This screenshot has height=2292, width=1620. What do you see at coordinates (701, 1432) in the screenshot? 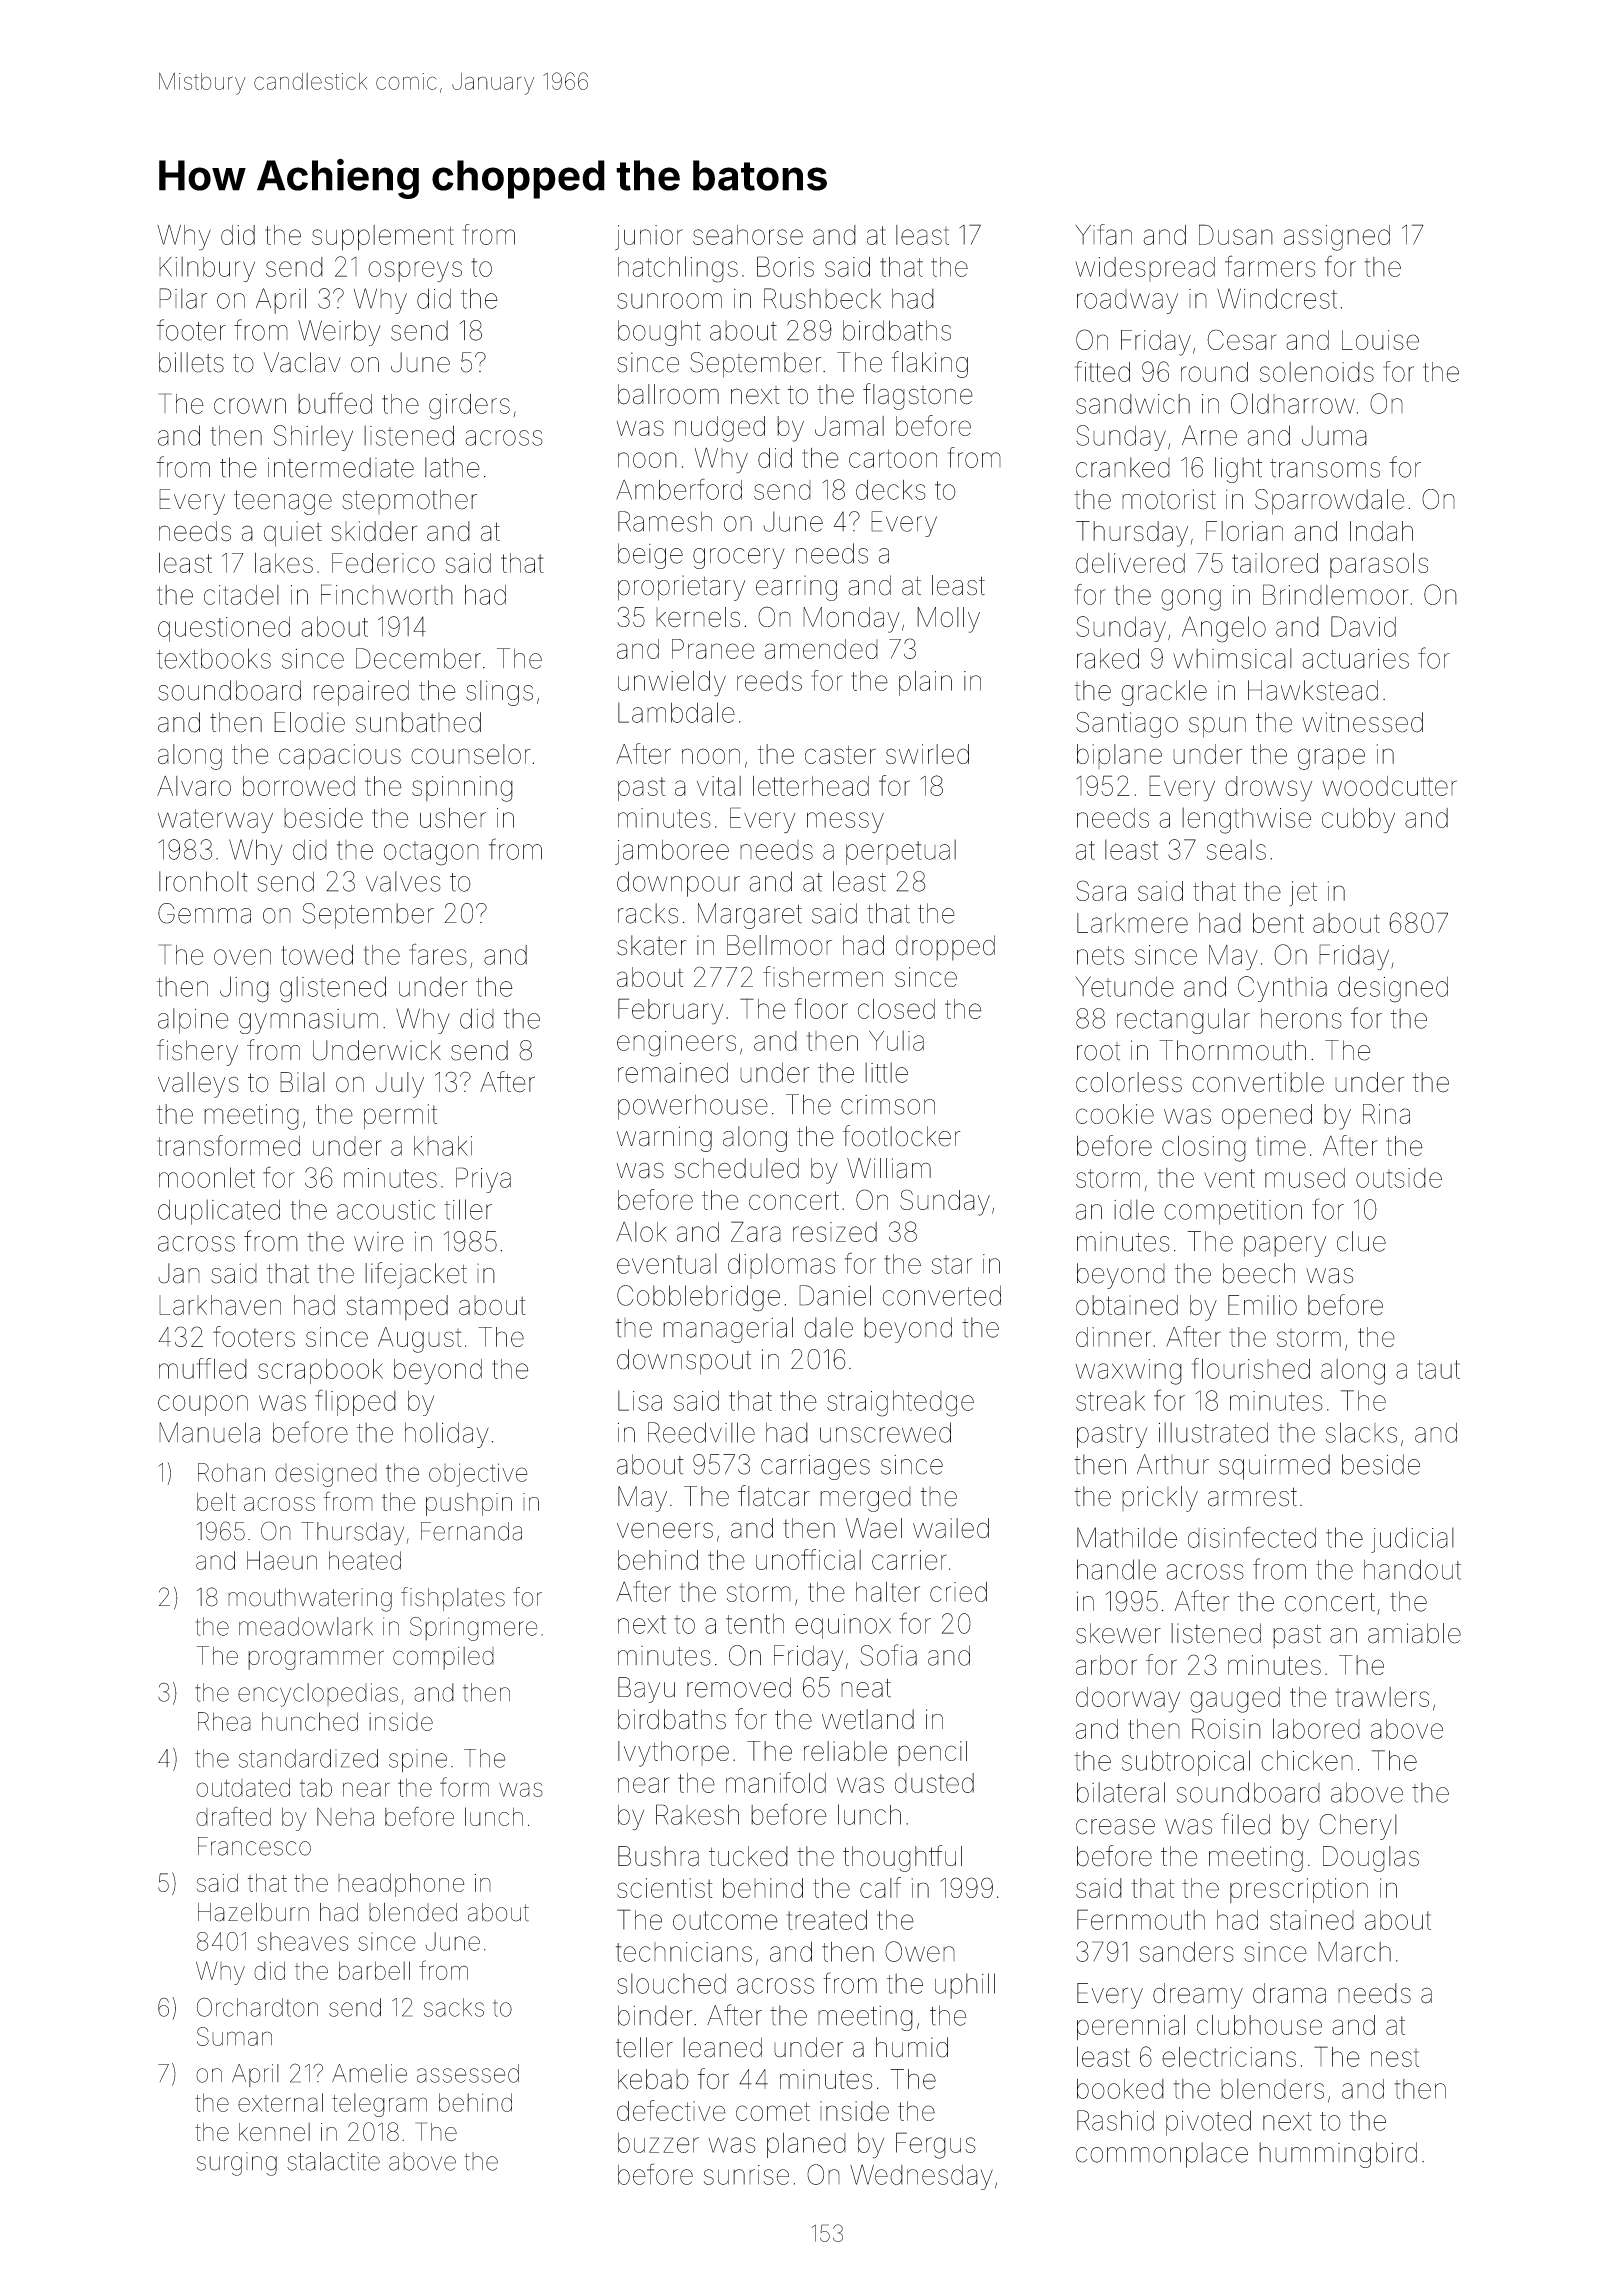
I see `Reedville` at bounding box center [701, 1432].
